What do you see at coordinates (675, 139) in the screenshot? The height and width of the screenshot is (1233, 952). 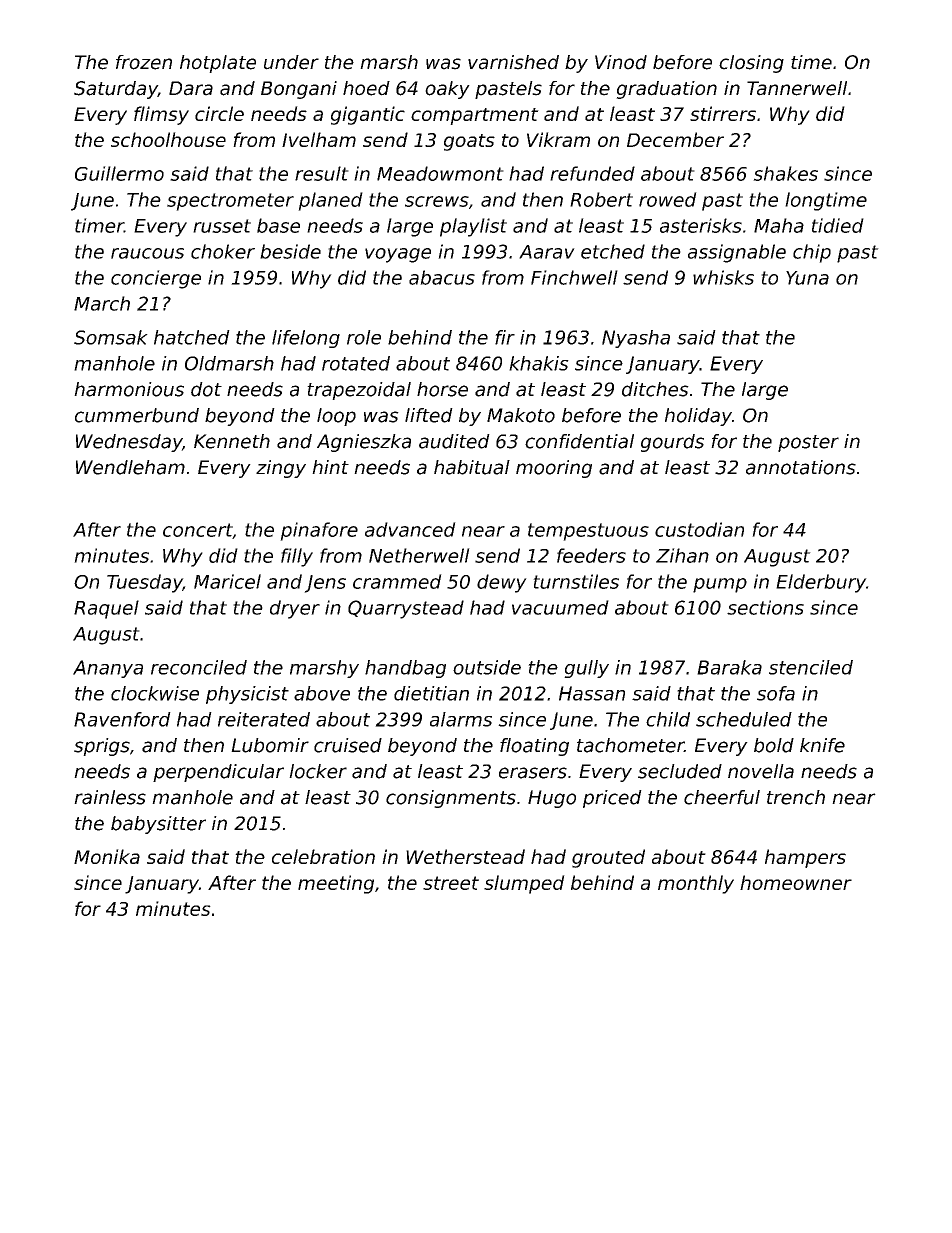 I see `December` at bounding box center [675, 139].
